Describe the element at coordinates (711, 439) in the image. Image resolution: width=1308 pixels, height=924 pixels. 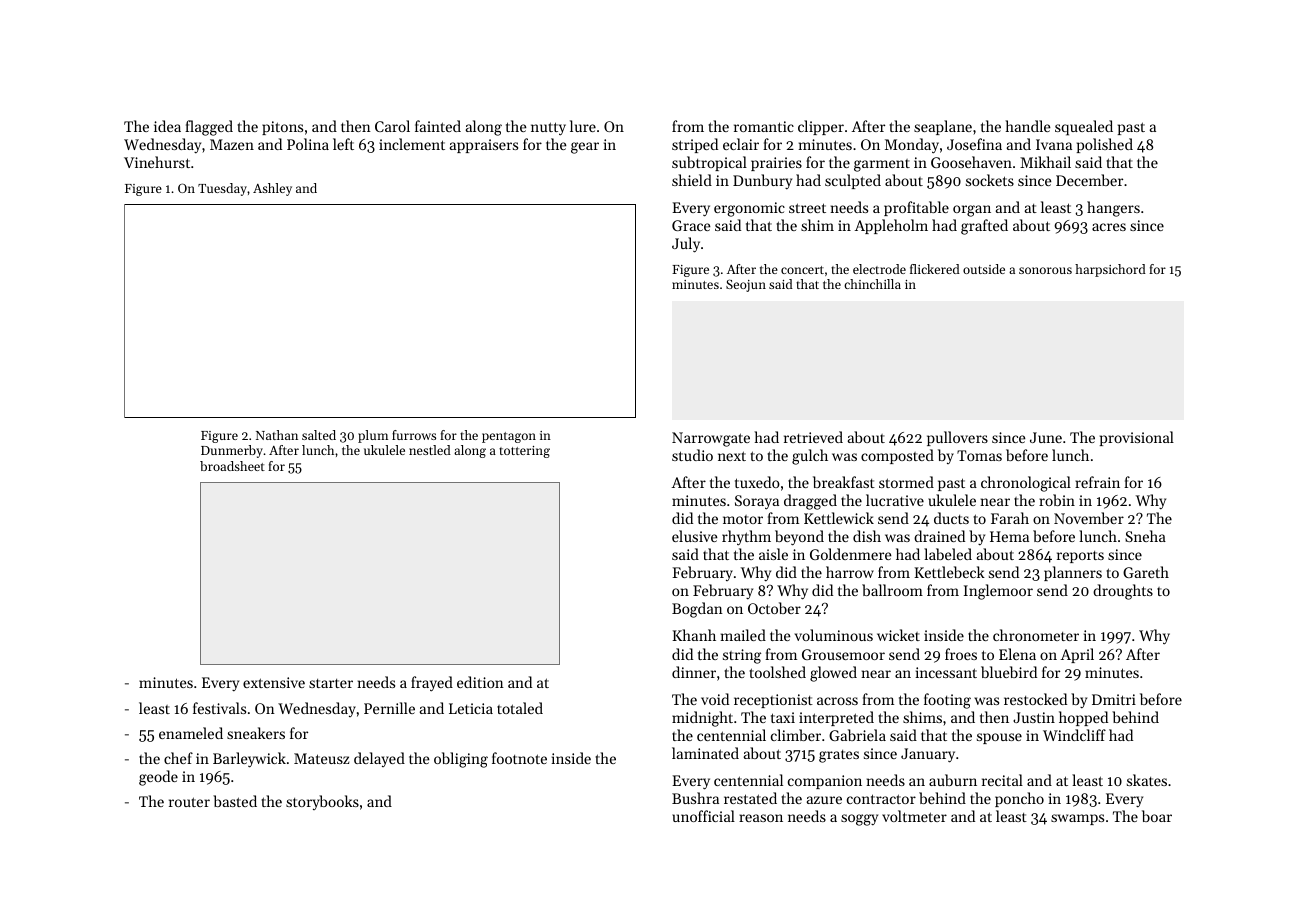
I see `Narrowgate` at that location.
